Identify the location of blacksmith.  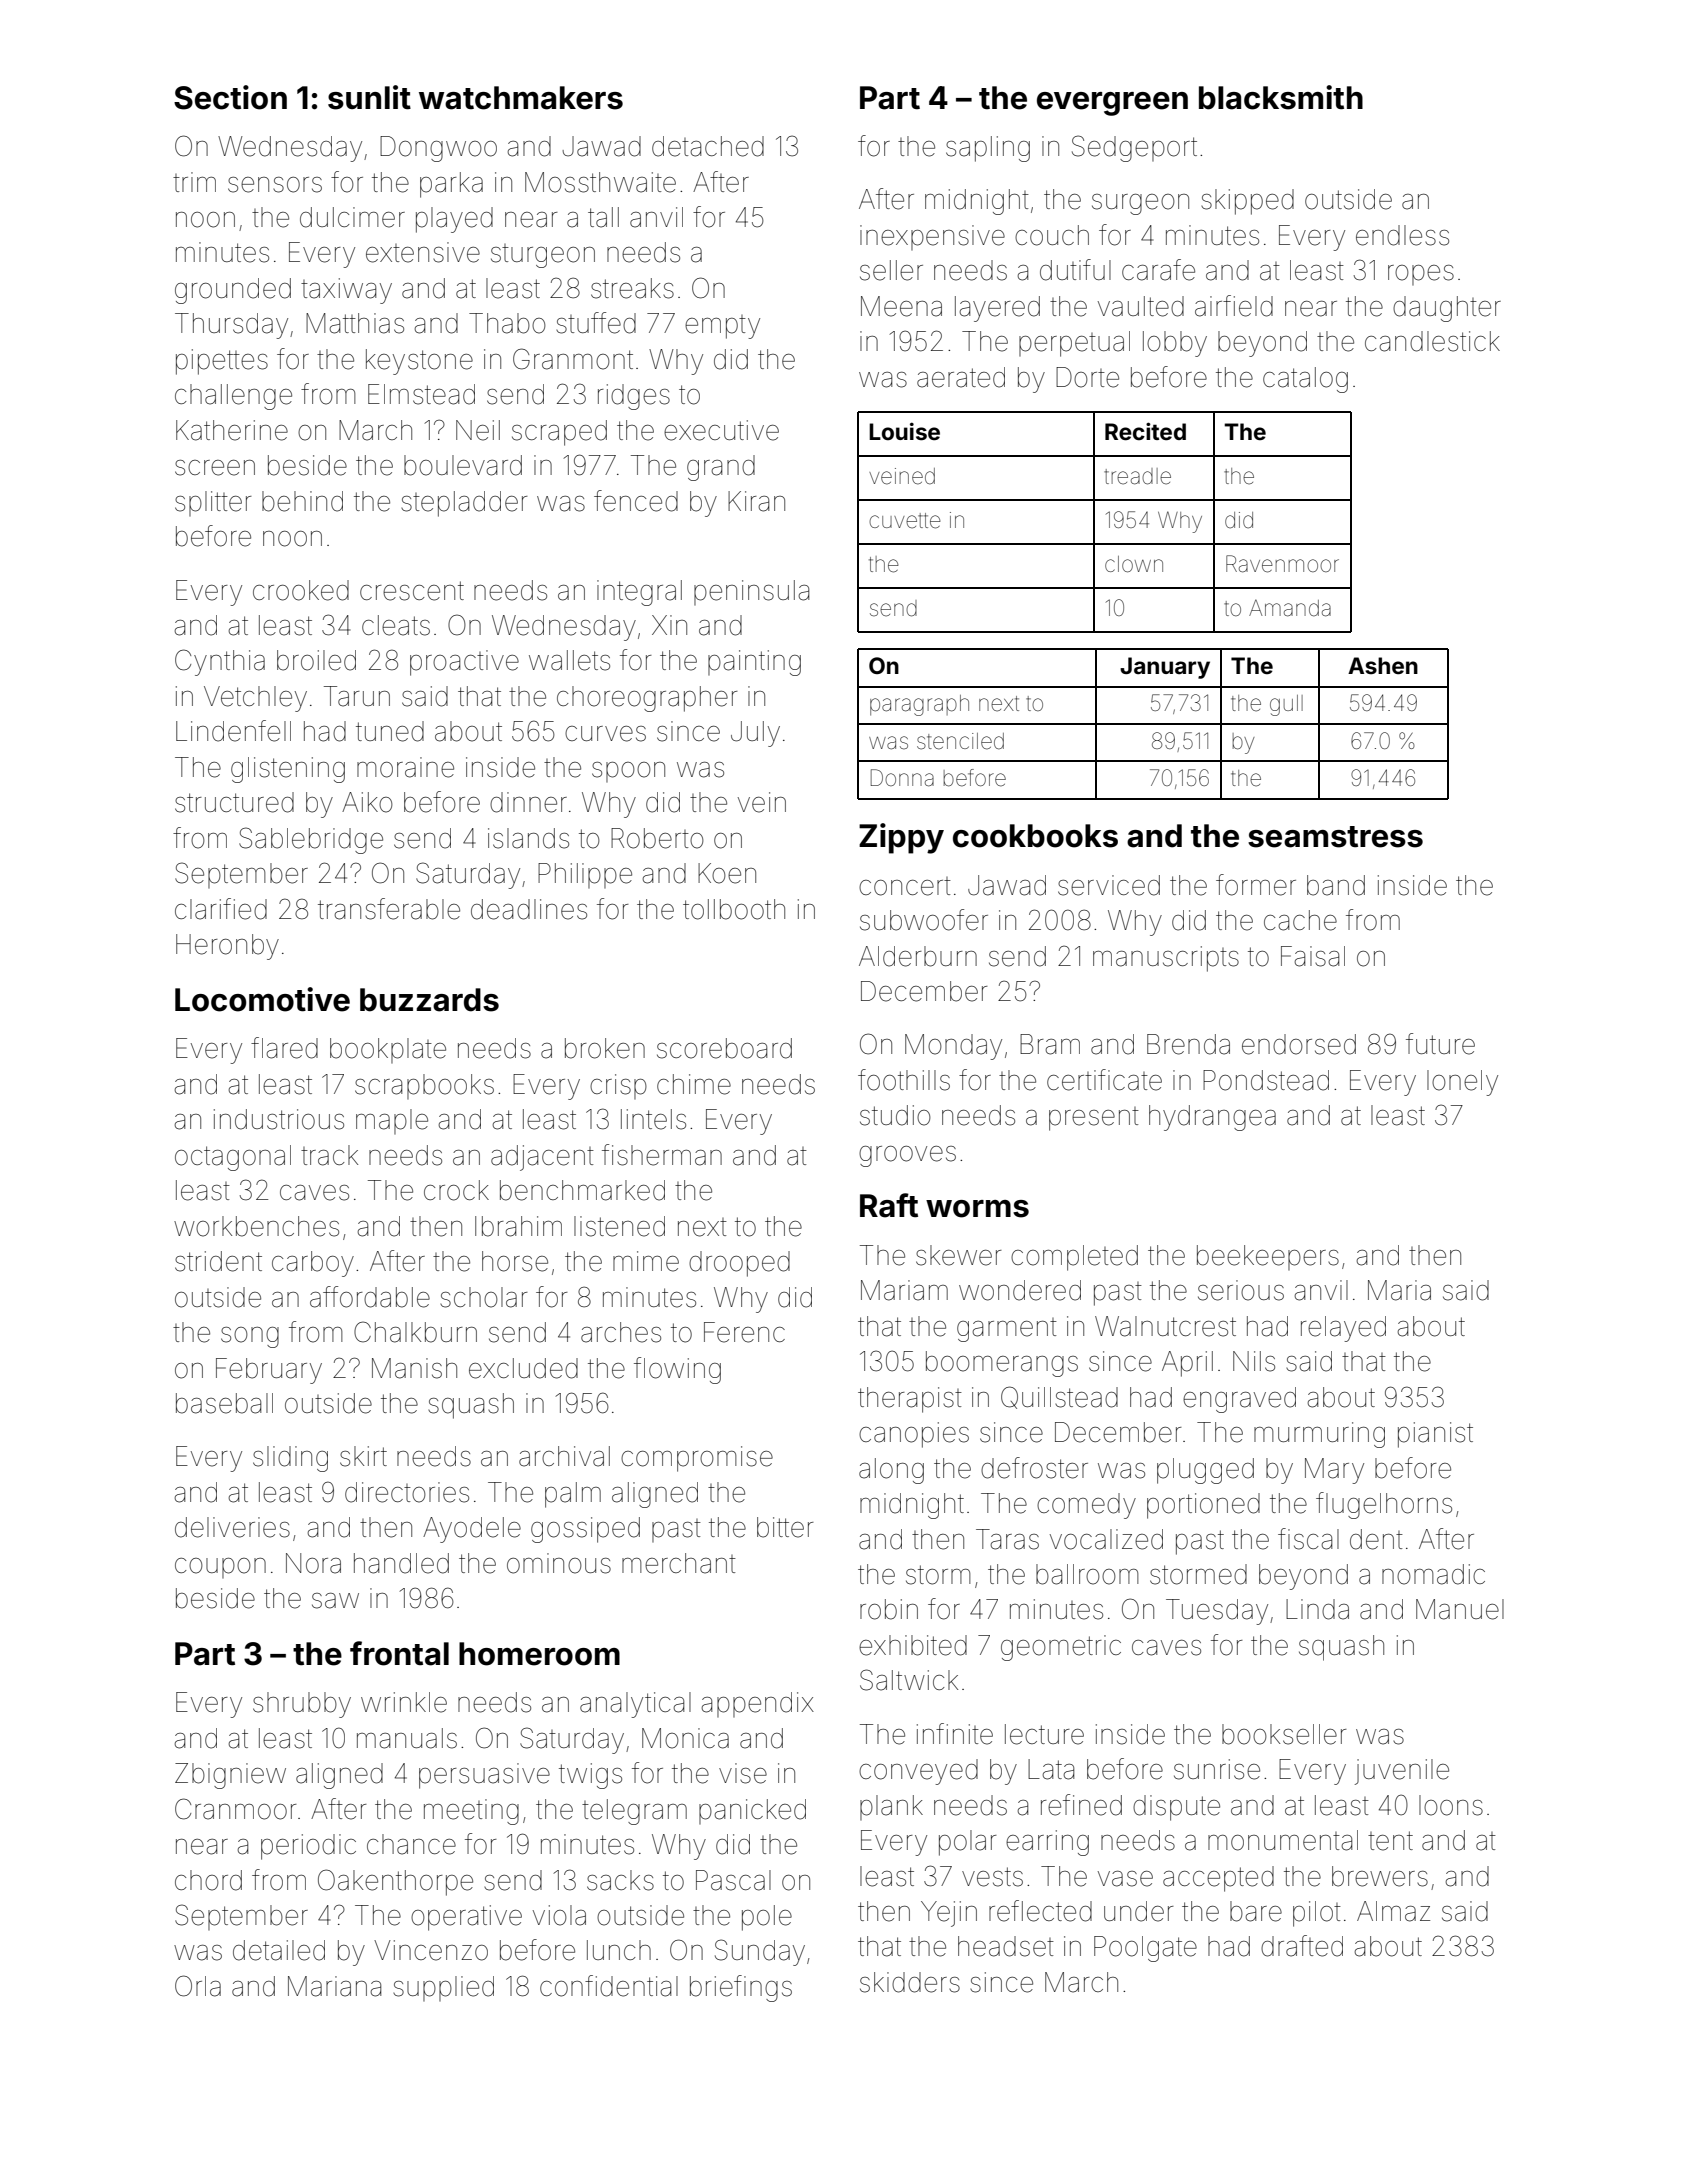
(1281, 97).
